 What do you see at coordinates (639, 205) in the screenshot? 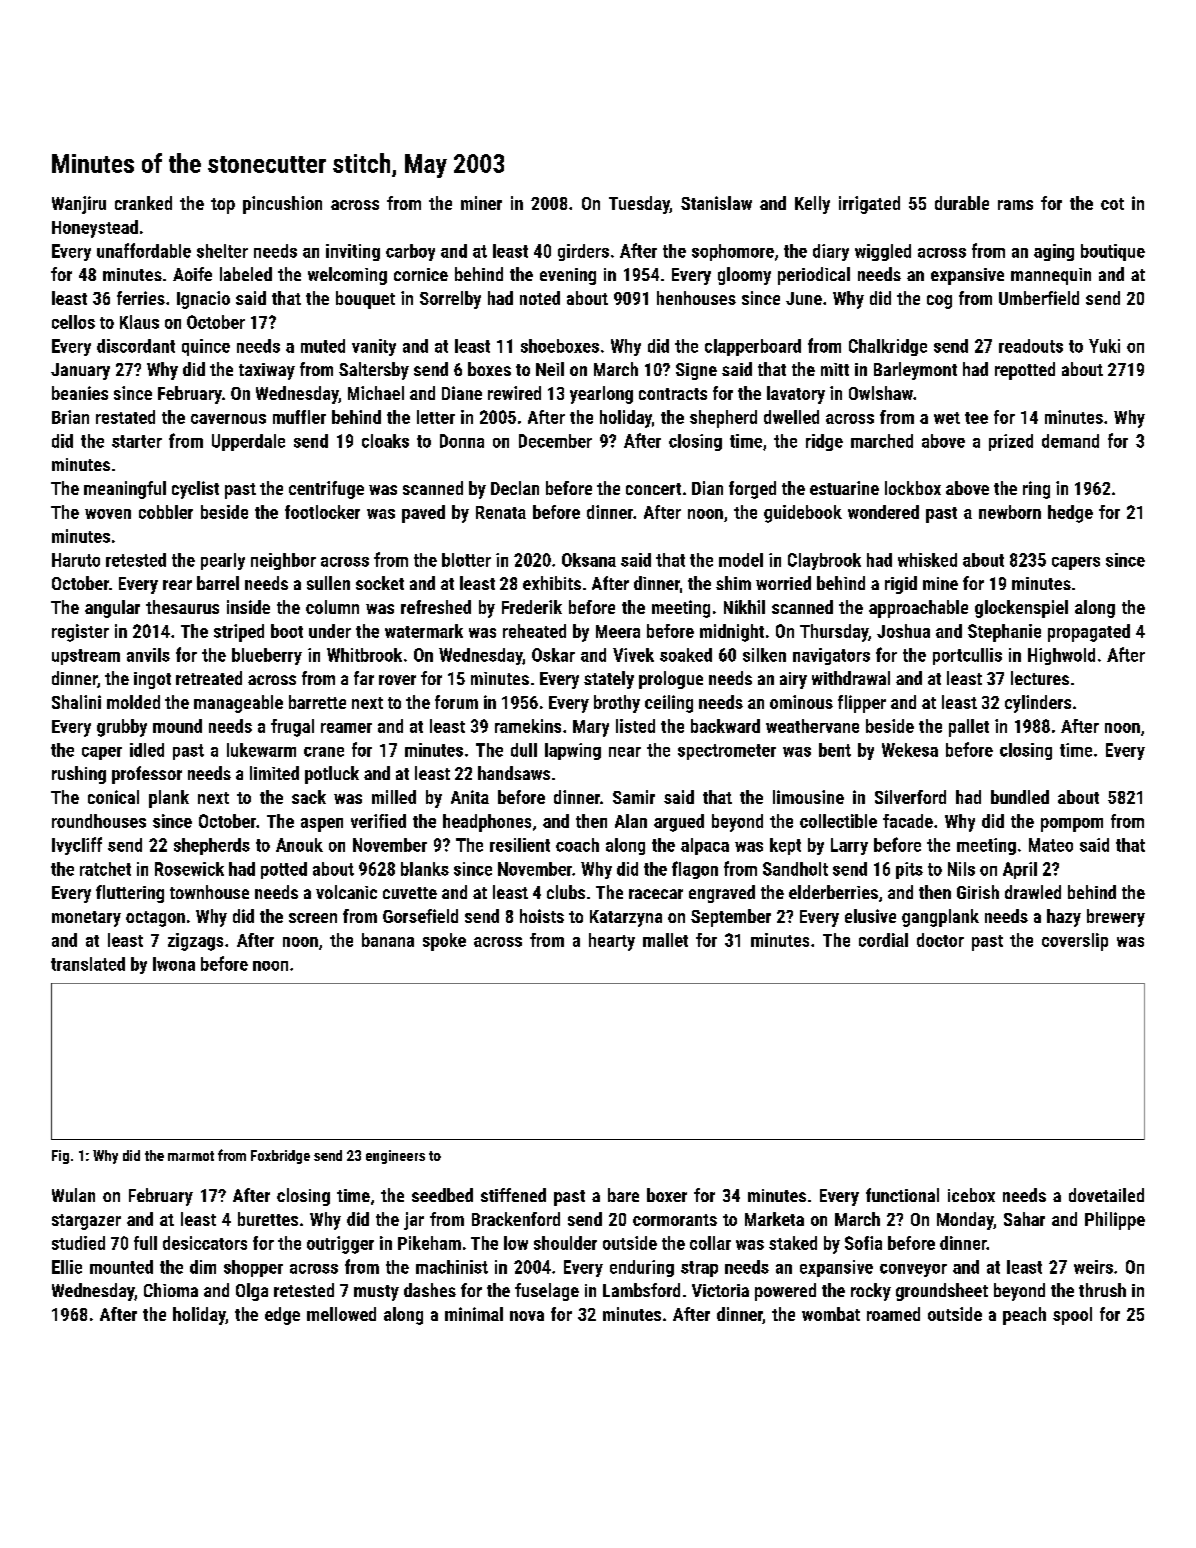
I see `Tuesday` at bounding box center [639, 205].
